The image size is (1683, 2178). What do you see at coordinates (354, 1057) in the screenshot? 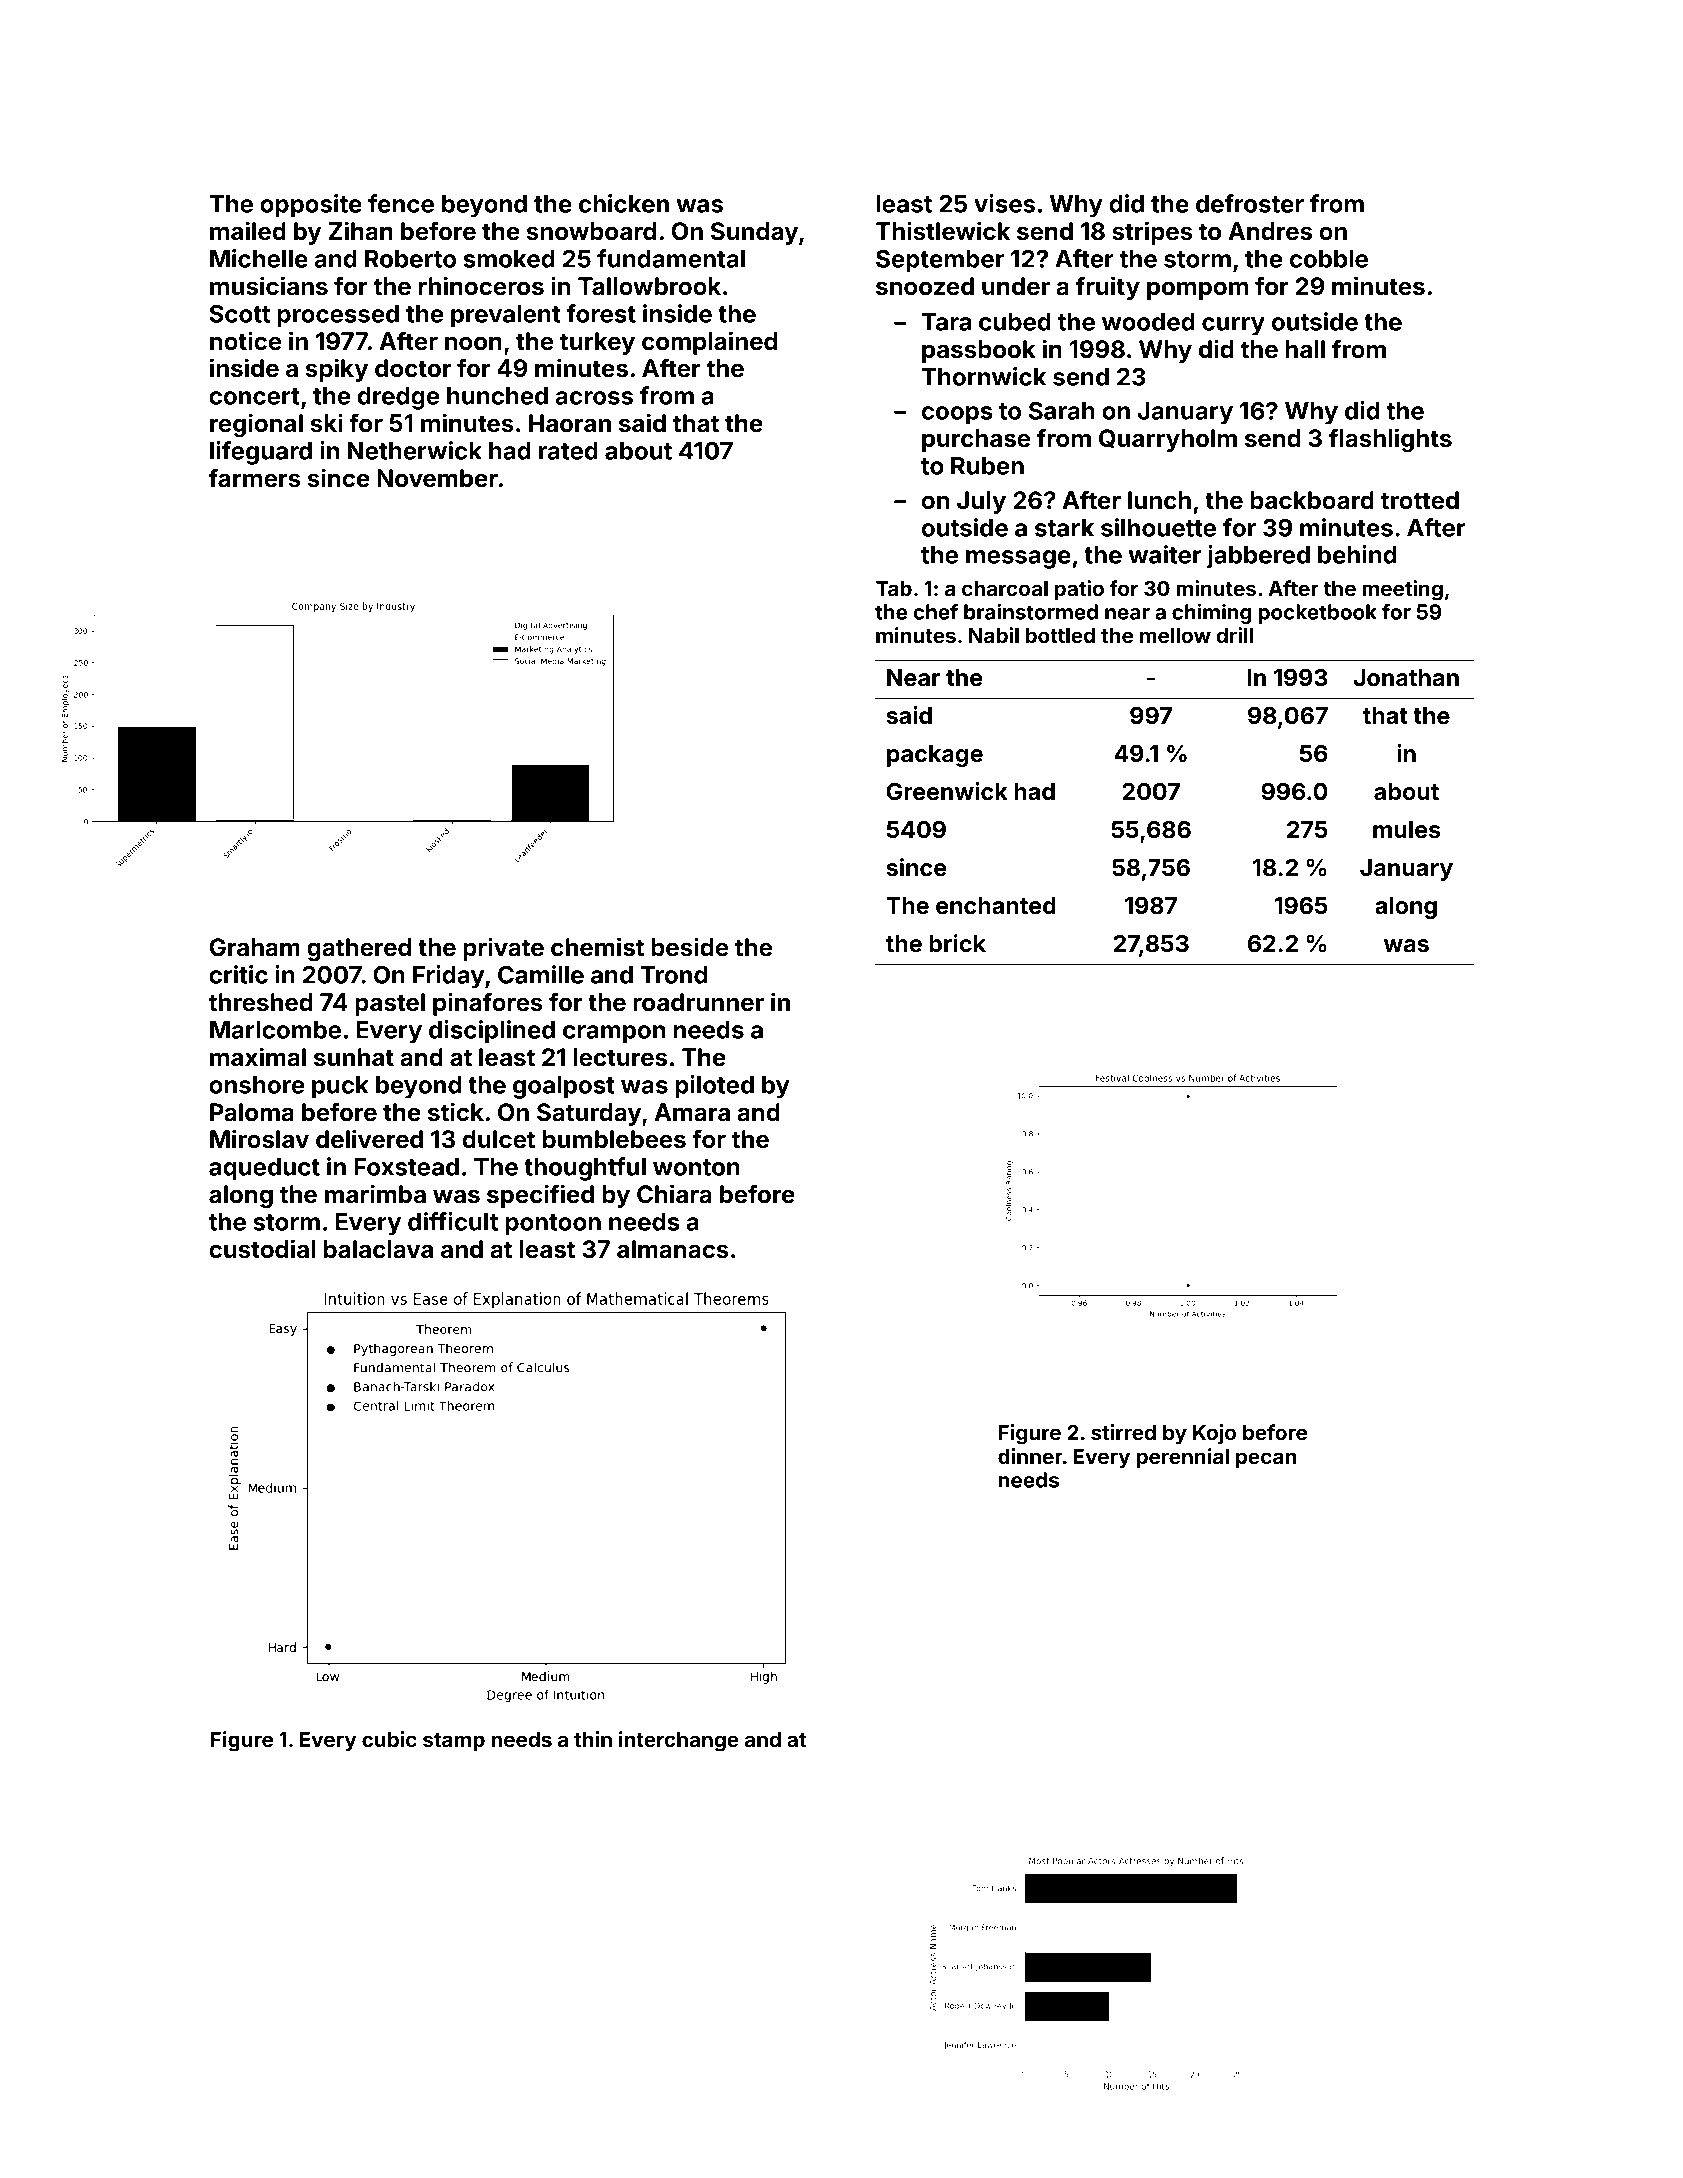
I see `sunhat` at bounding box center [354, 1057].
